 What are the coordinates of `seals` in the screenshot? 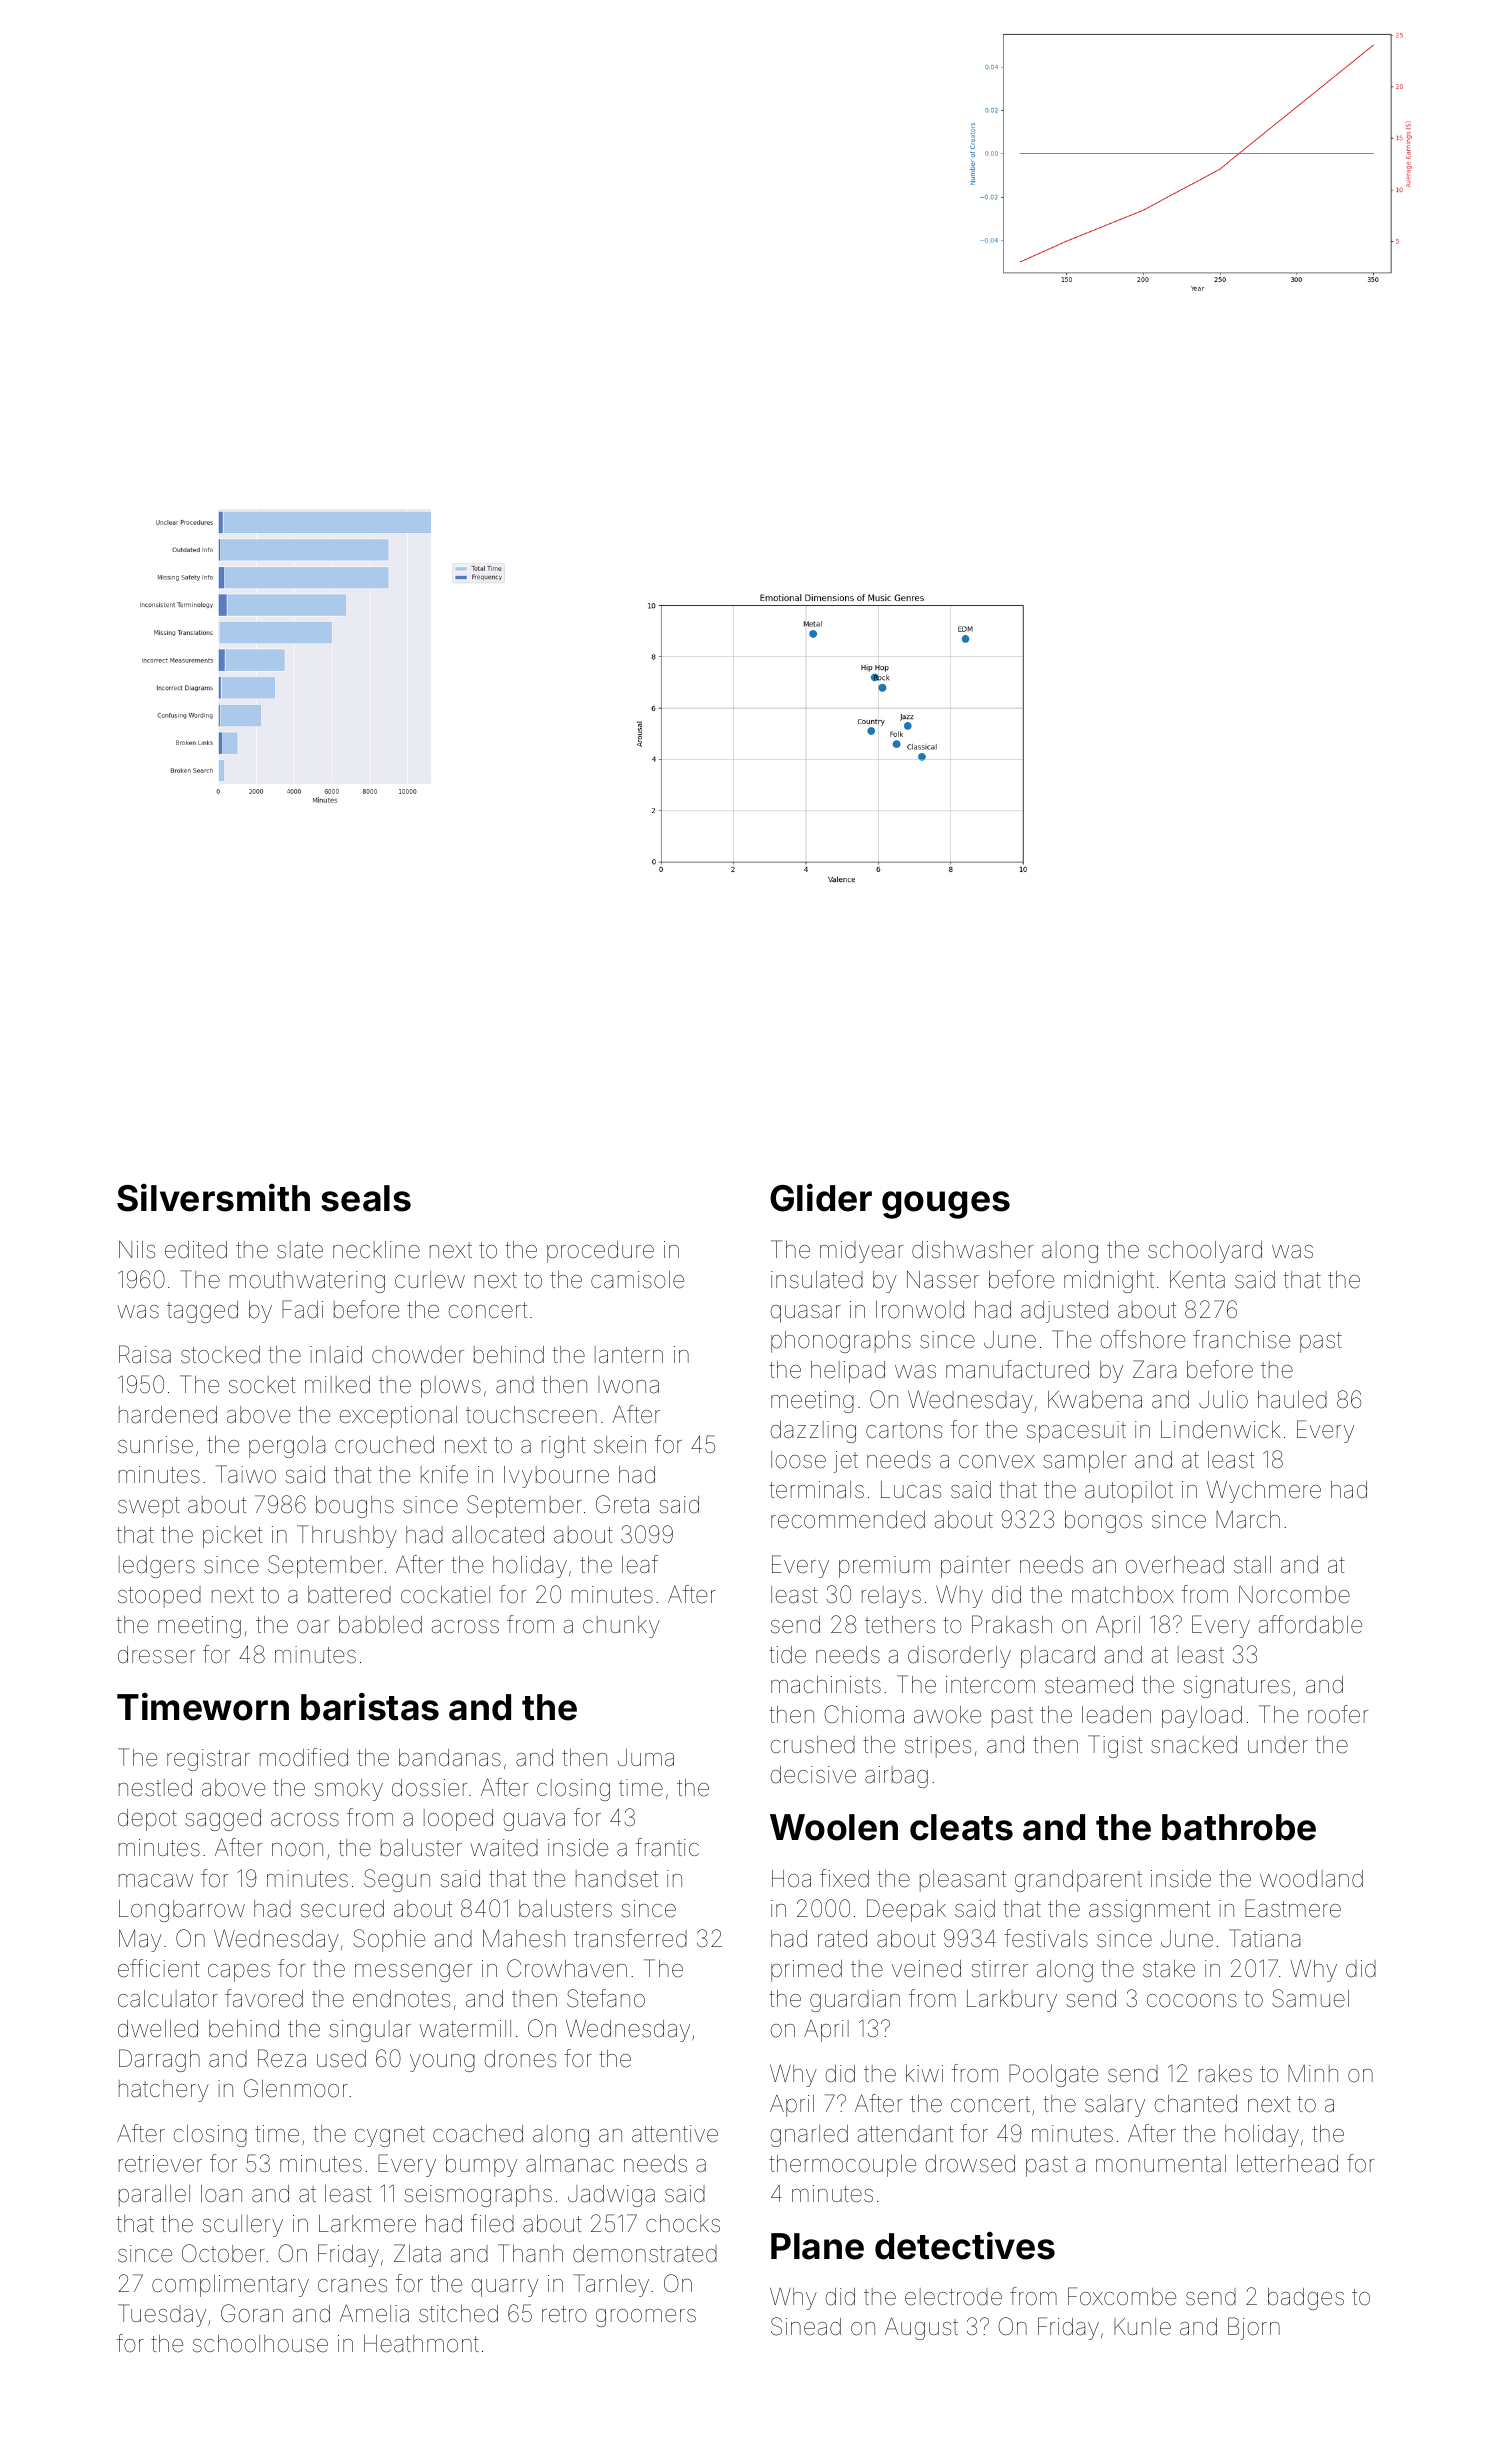 It's located at (366, 1198).
